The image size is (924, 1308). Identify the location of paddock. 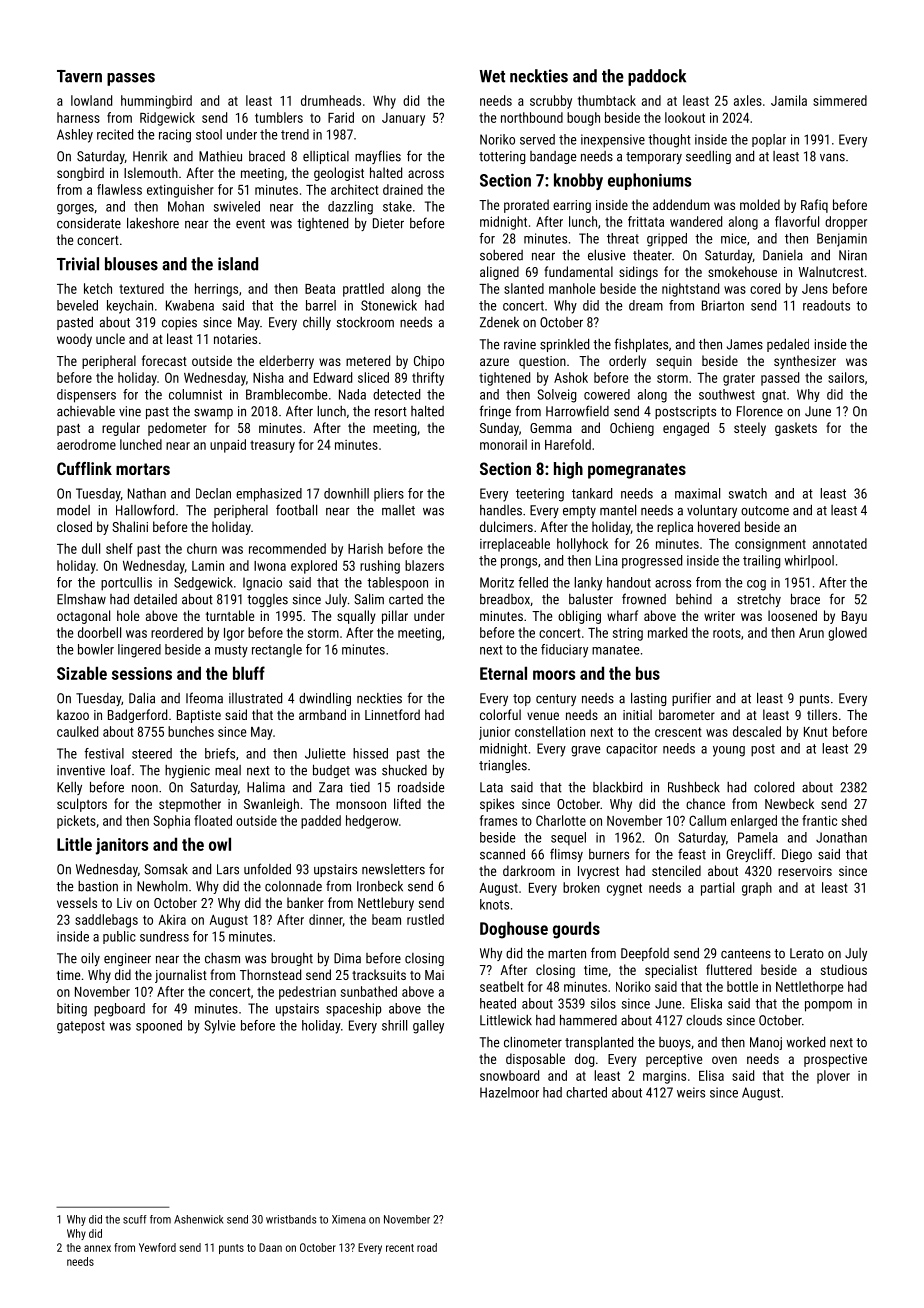
(657, 77).
